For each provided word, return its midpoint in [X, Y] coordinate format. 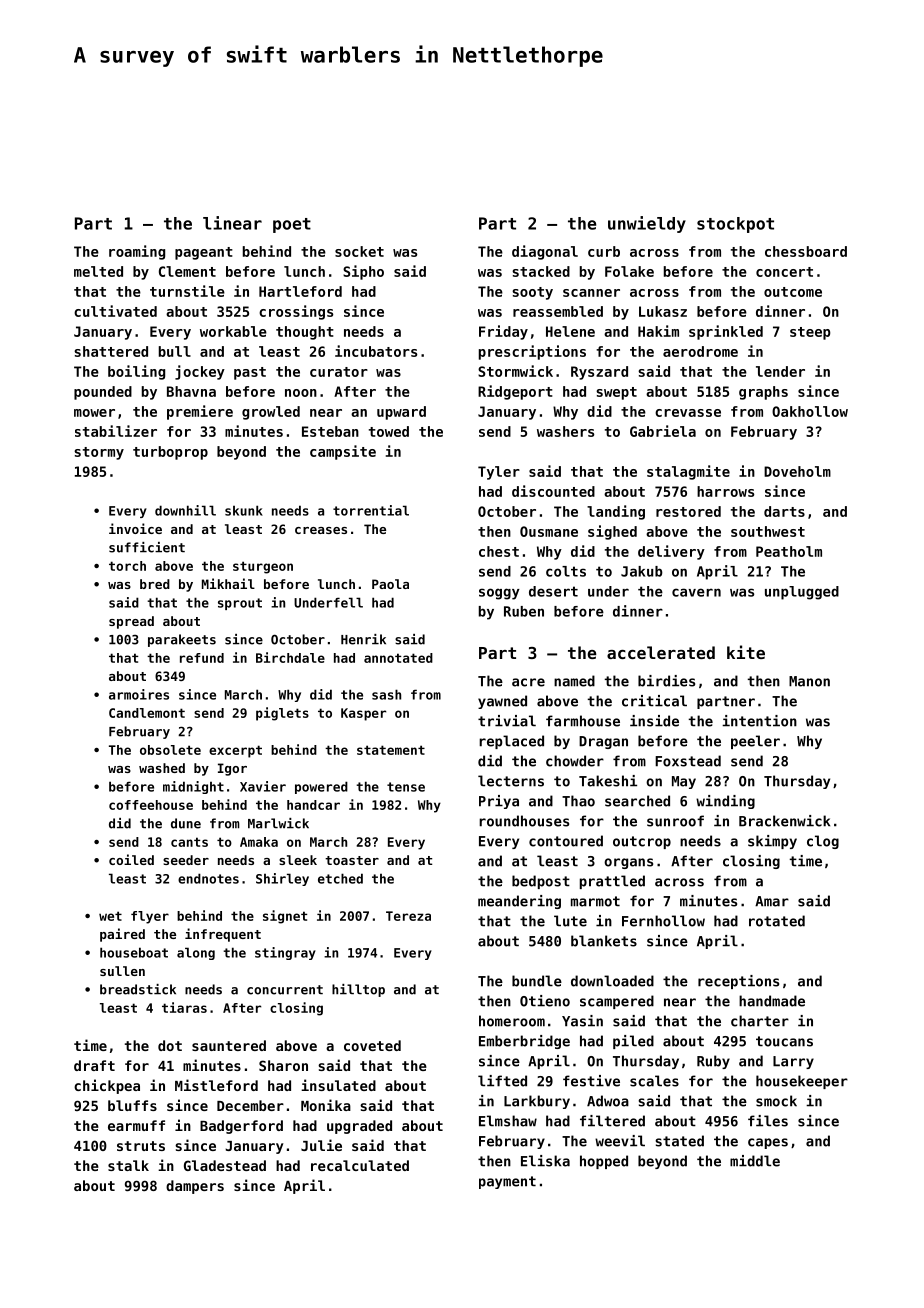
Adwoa [608, 1101]
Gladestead [225, 1165]
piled [633, 1042]
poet [292, 225]
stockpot [735, 225]
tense [406, 787]
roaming [137, 252]
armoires [139, 694]
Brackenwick [784, 821]
